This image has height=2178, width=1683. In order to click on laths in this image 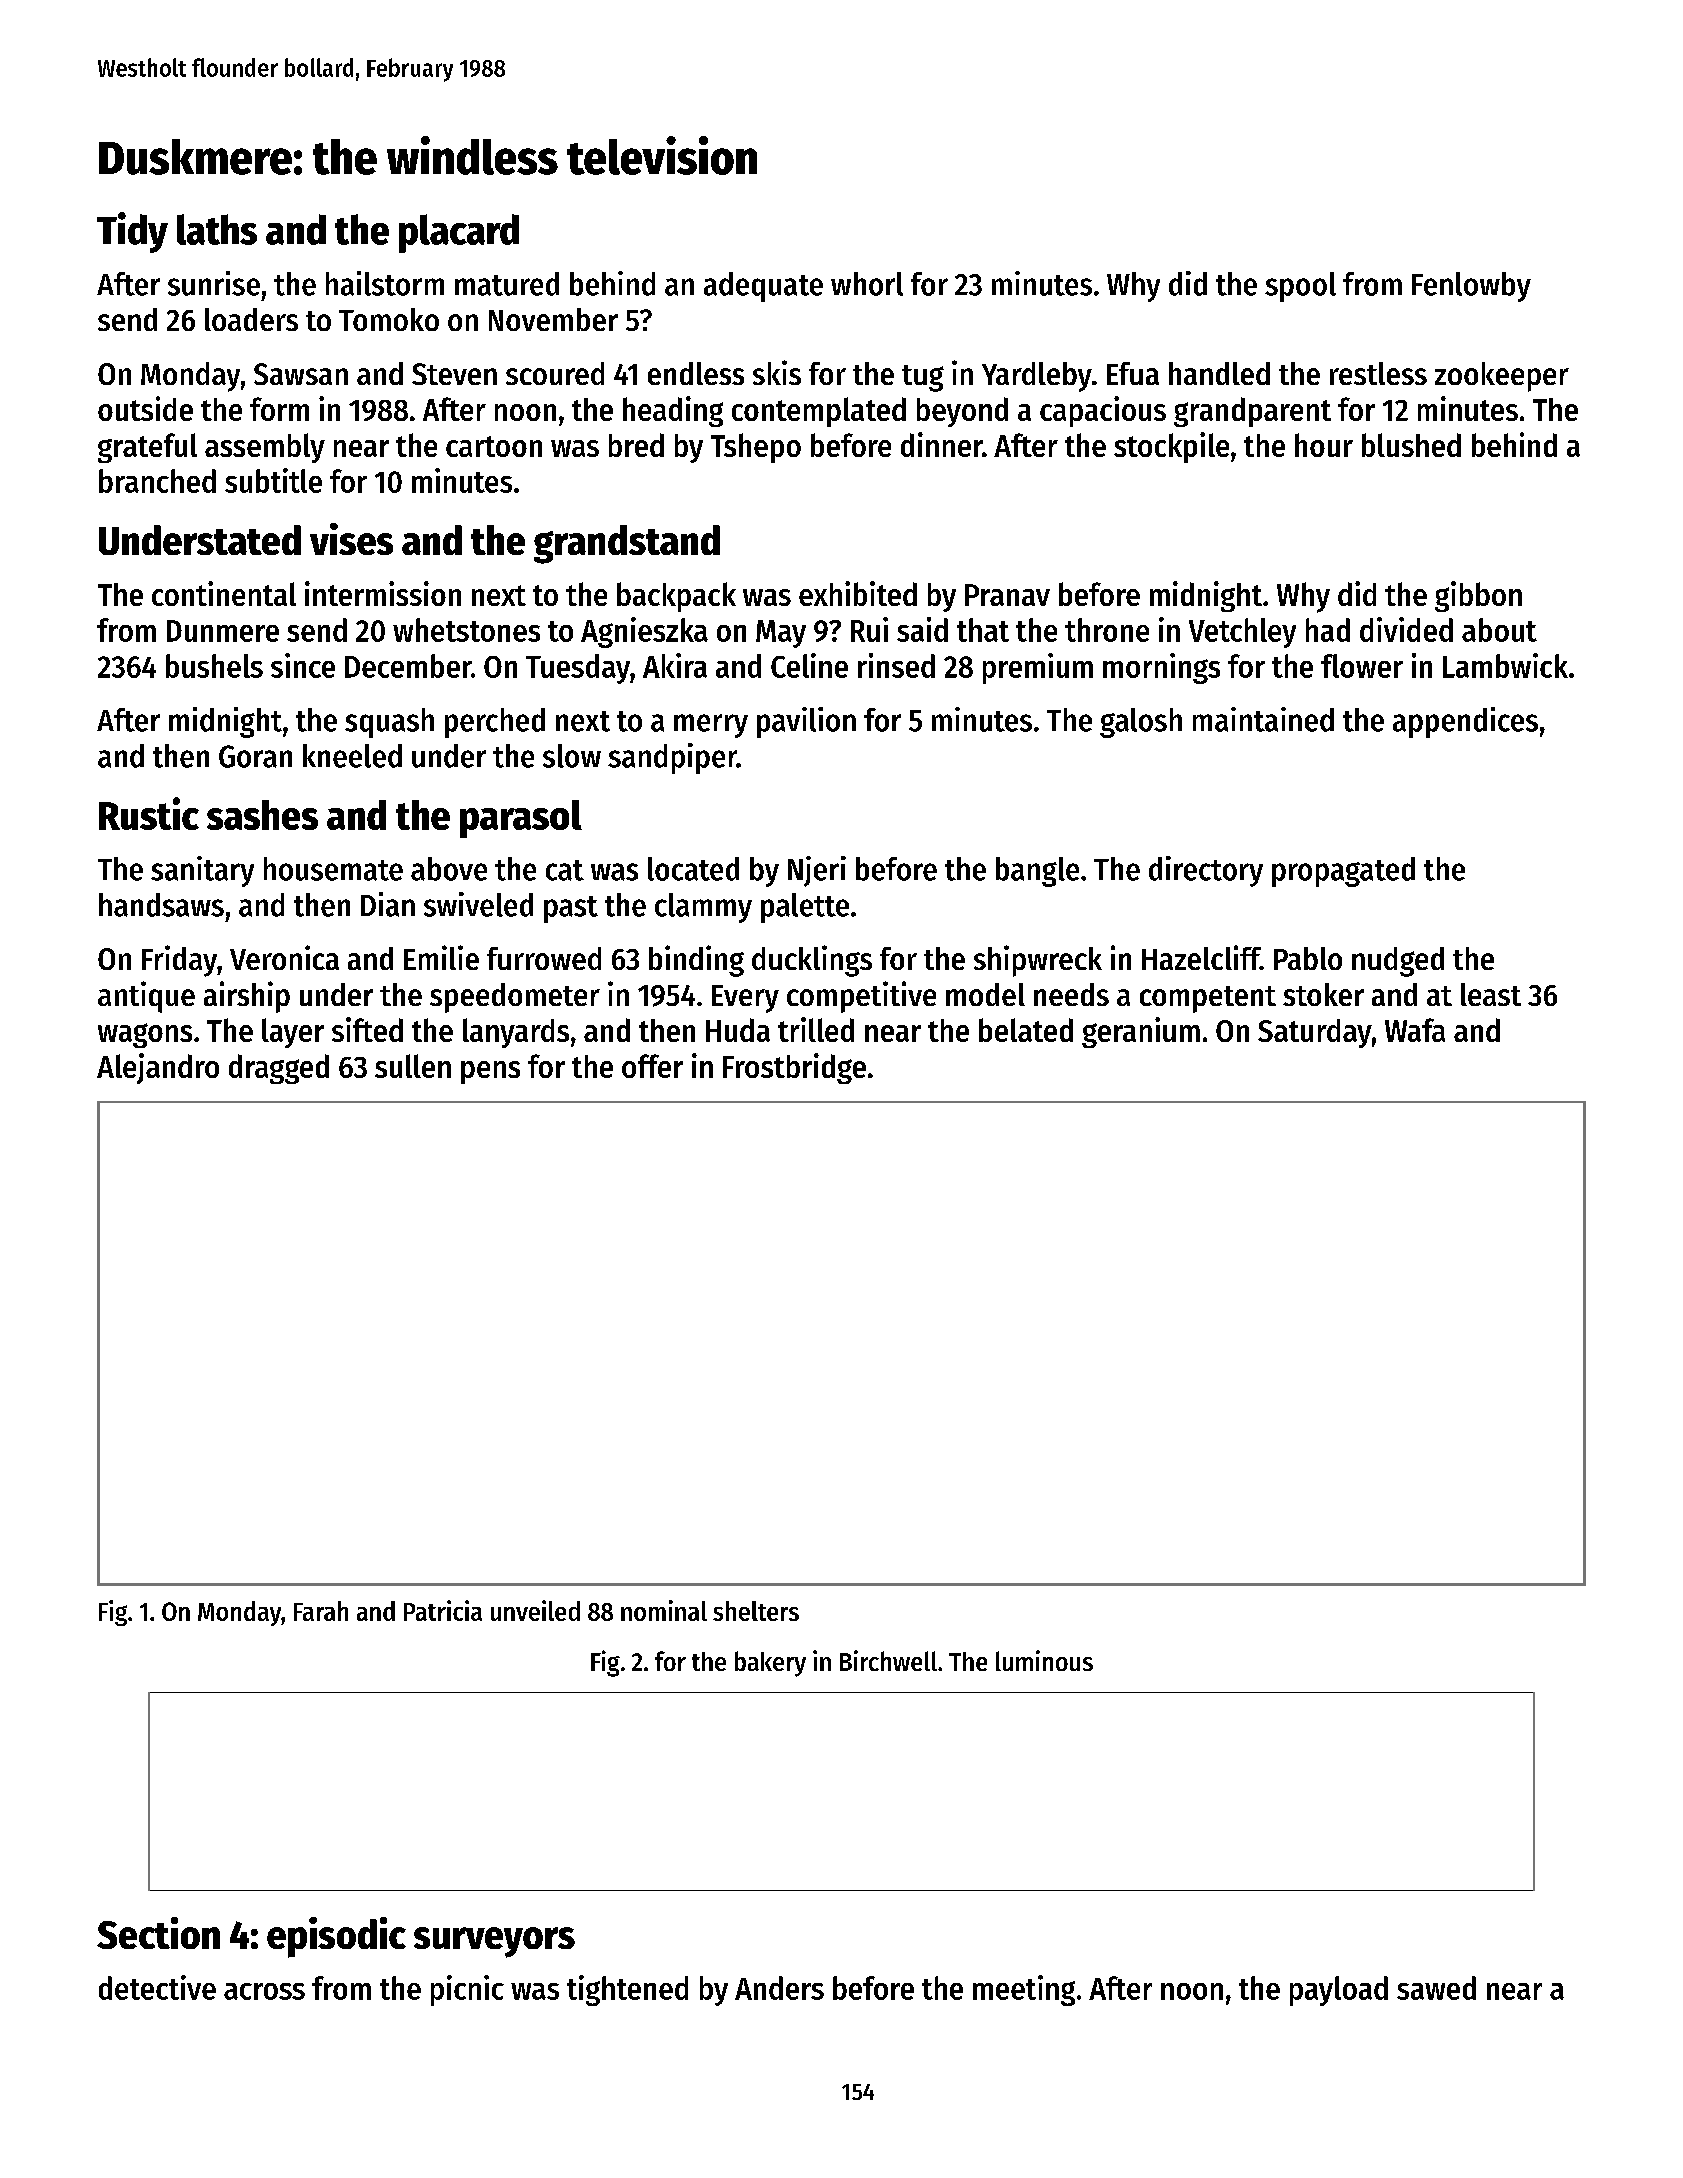, I will do `click(217, 229)`.
